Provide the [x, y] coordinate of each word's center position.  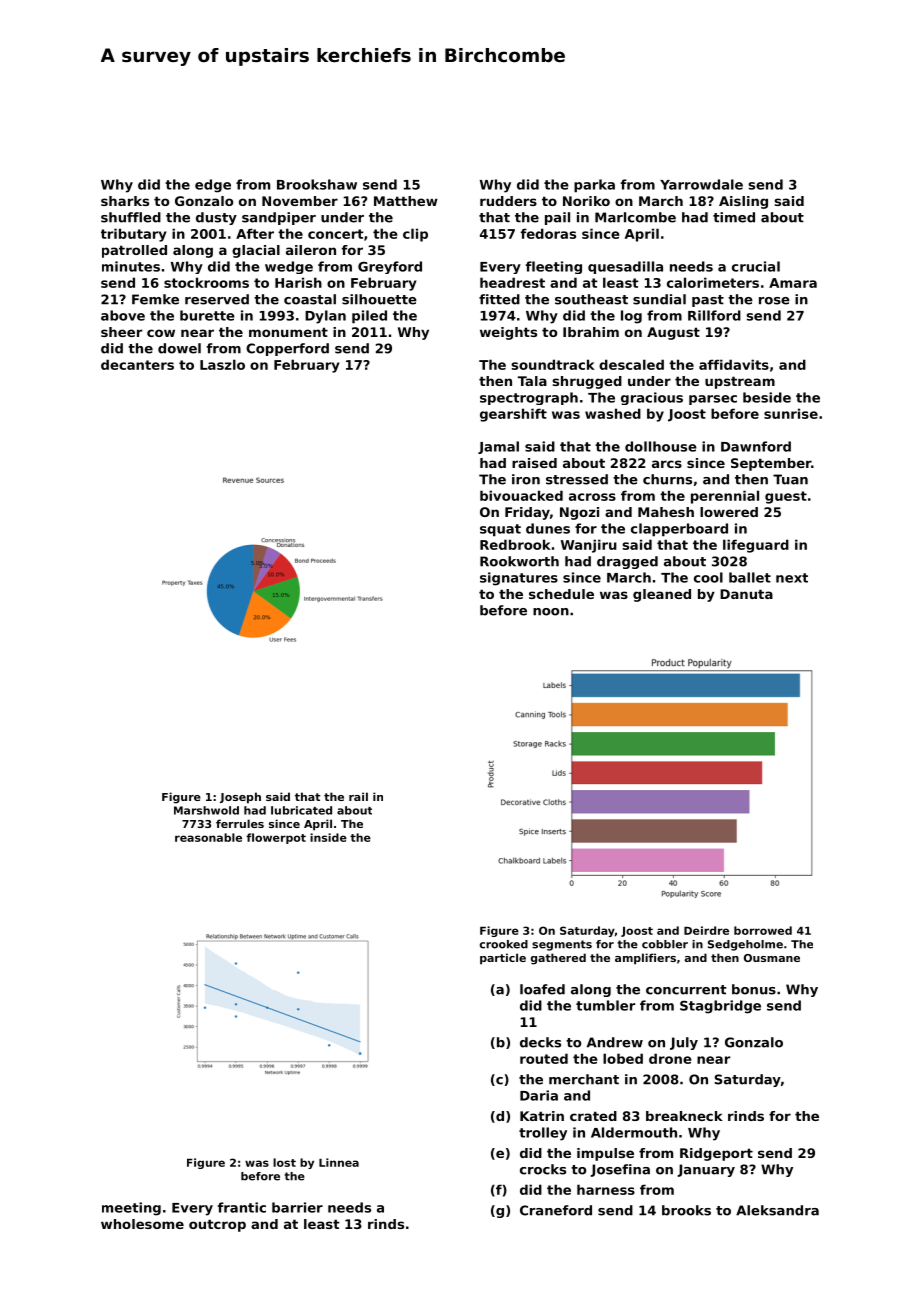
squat [500, 530]
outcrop [217, 1225]
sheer [121, 332]
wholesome [142, 1224]
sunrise [791, 413]
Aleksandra [777, 1210]
